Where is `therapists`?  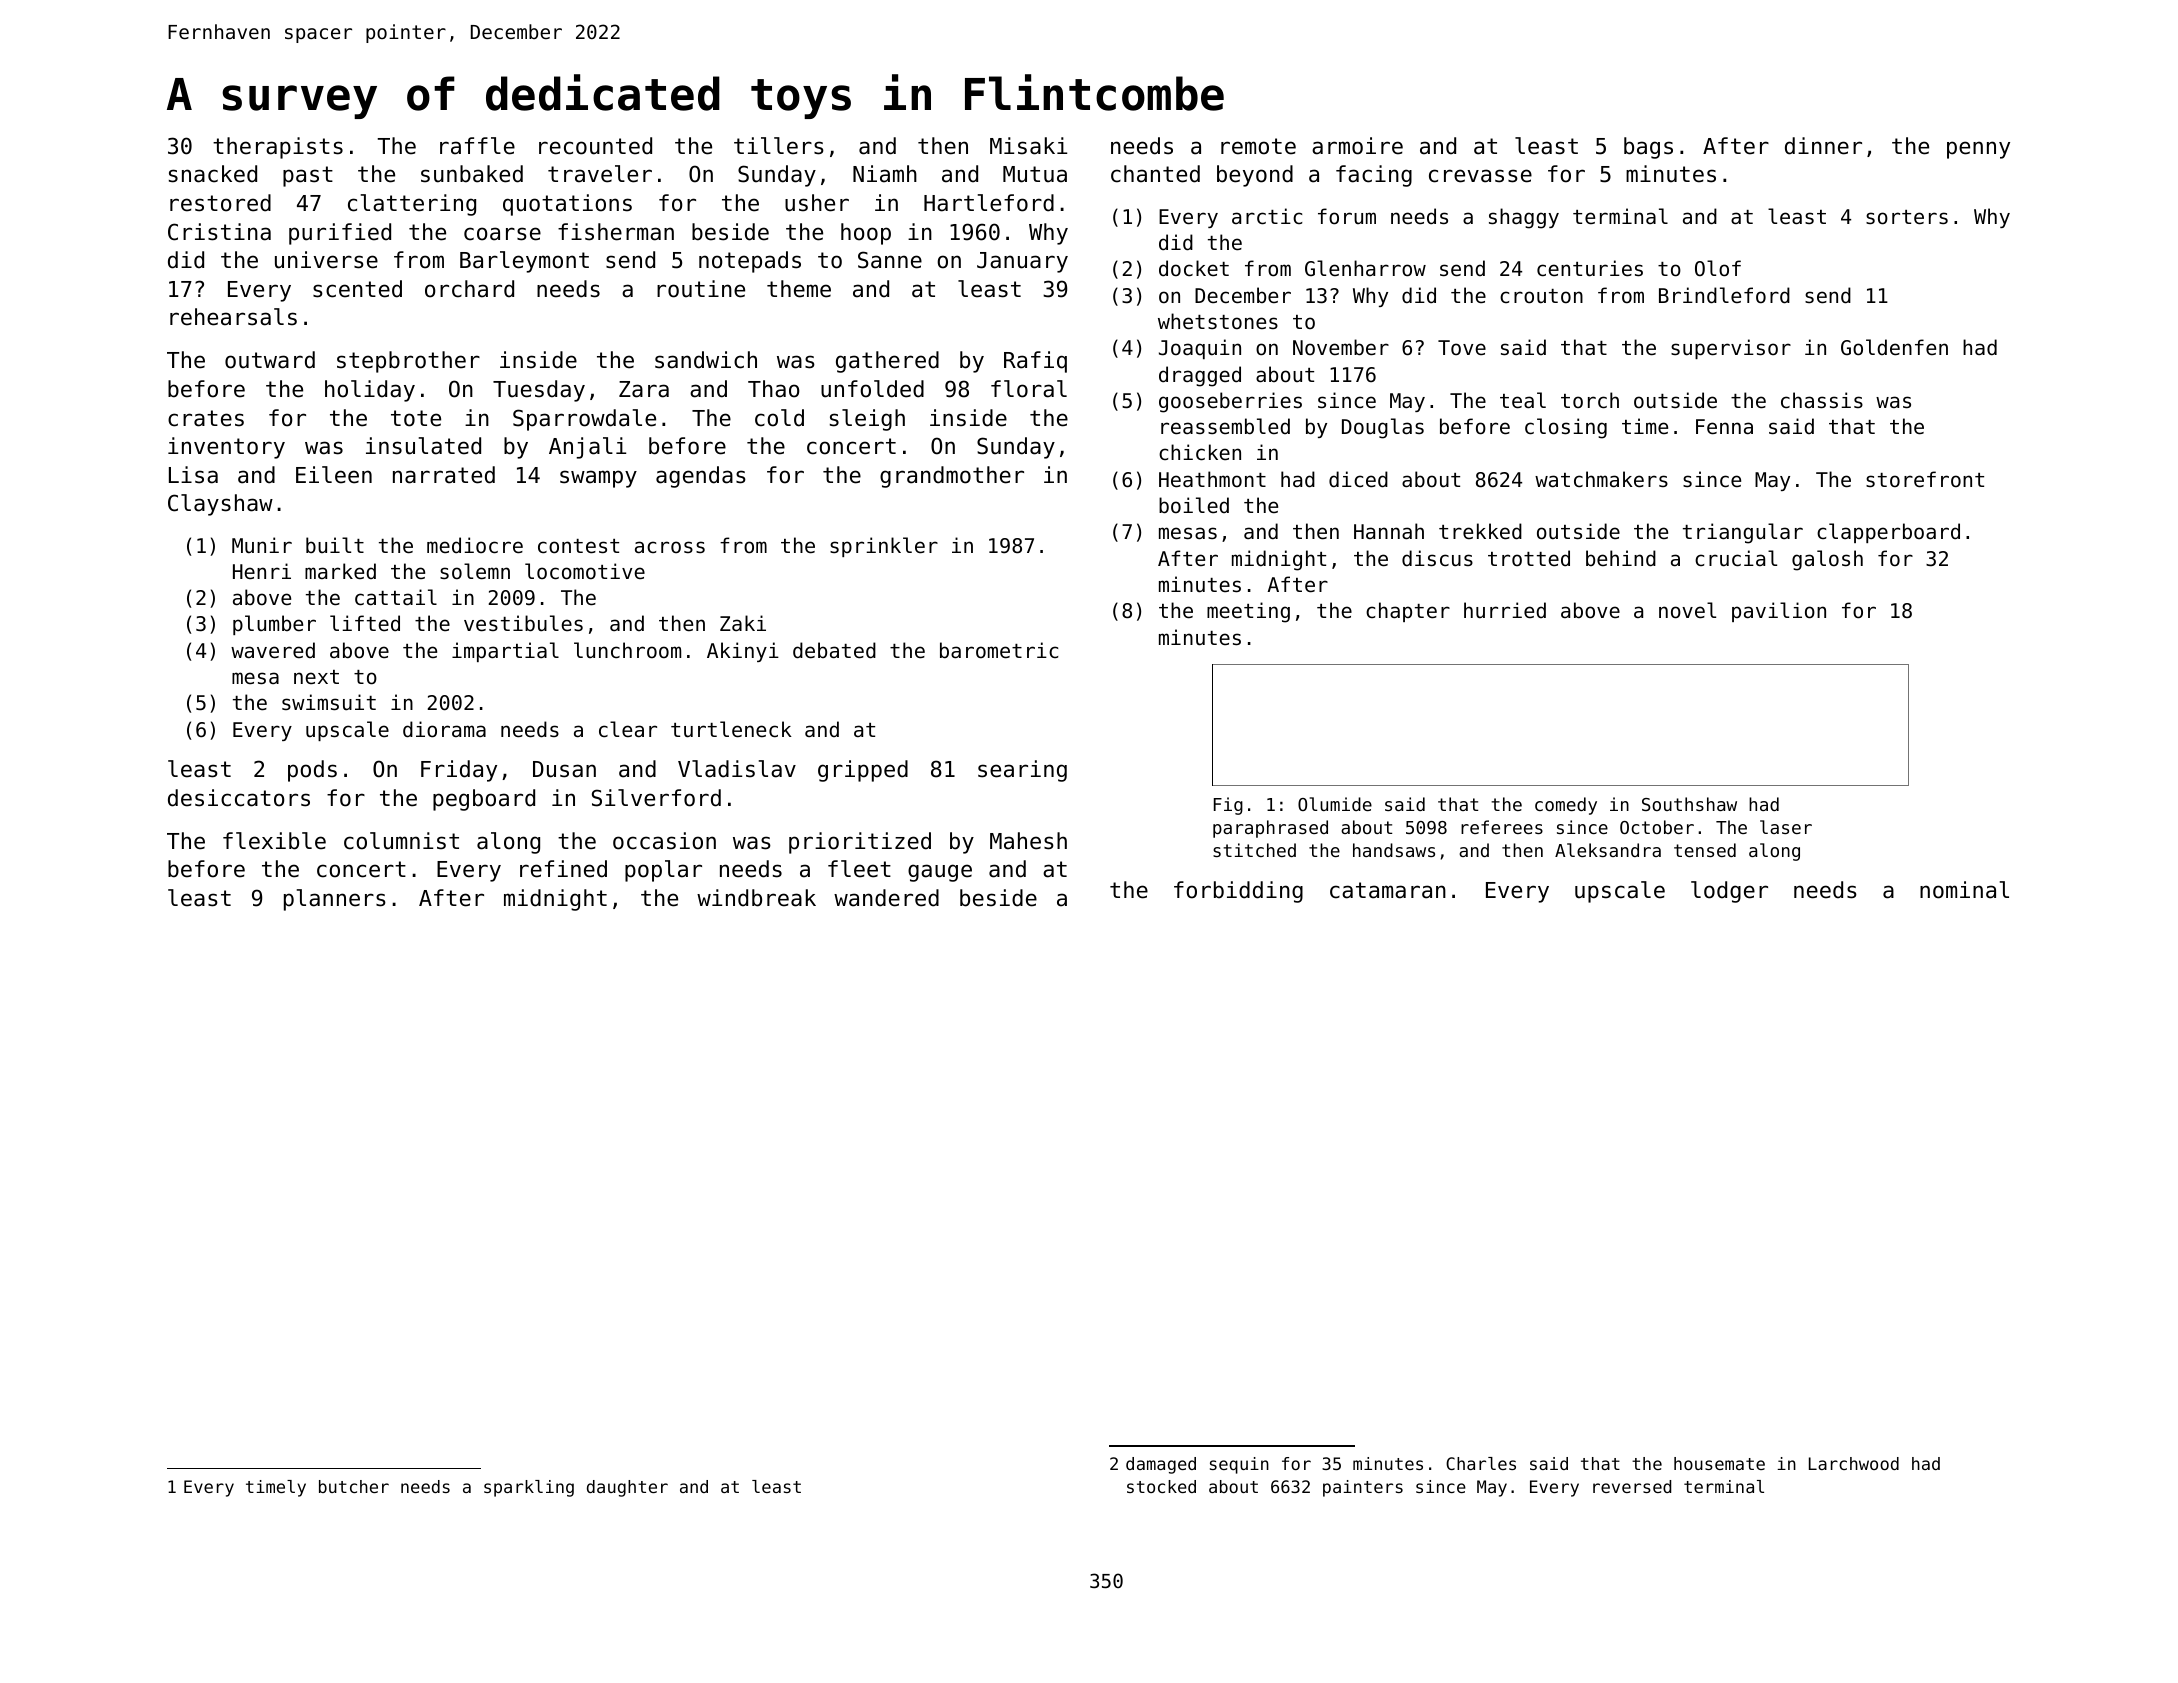
therapists is located at coordinates (278, 148).
